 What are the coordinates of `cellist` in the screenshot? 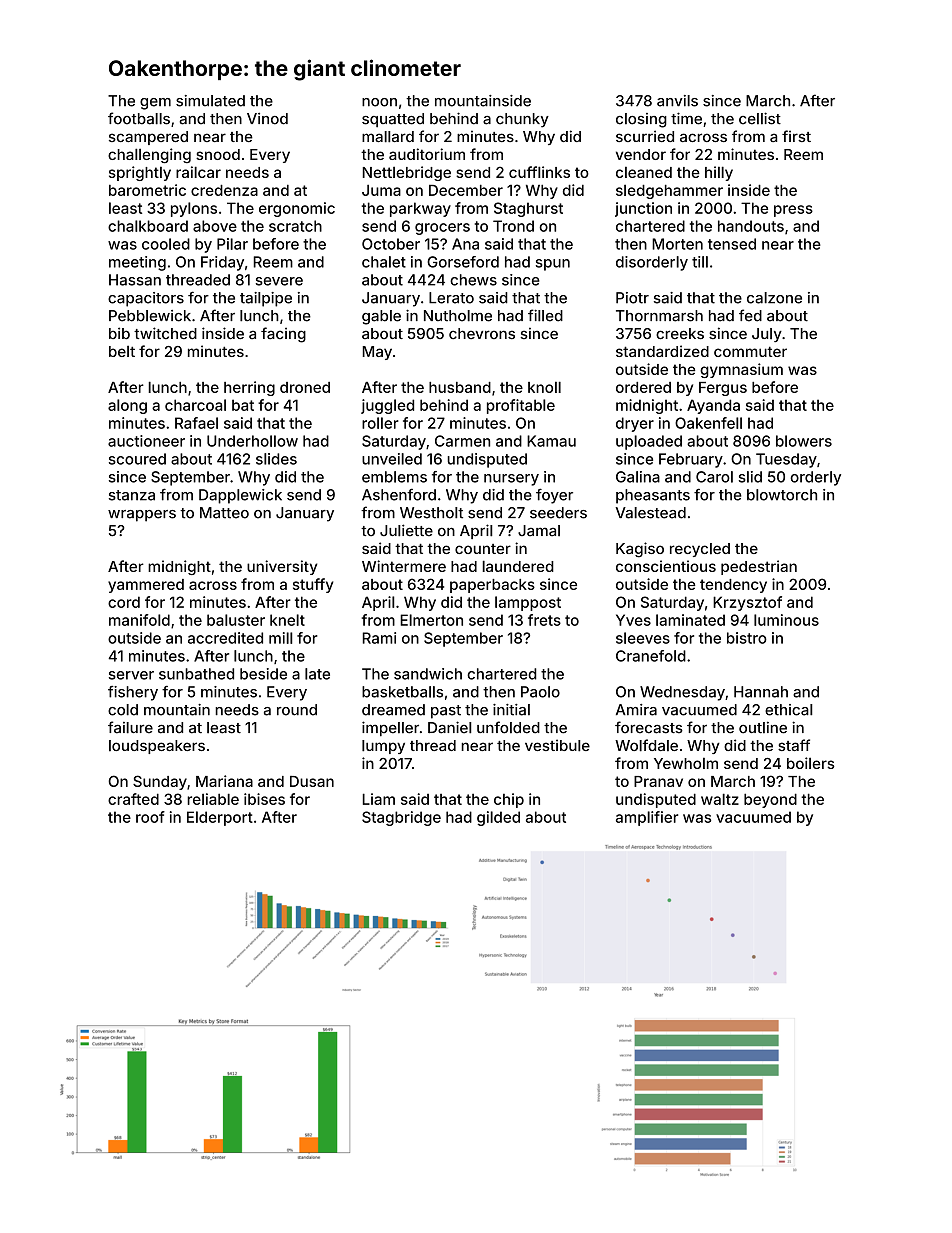 It's located at (760, 118).
